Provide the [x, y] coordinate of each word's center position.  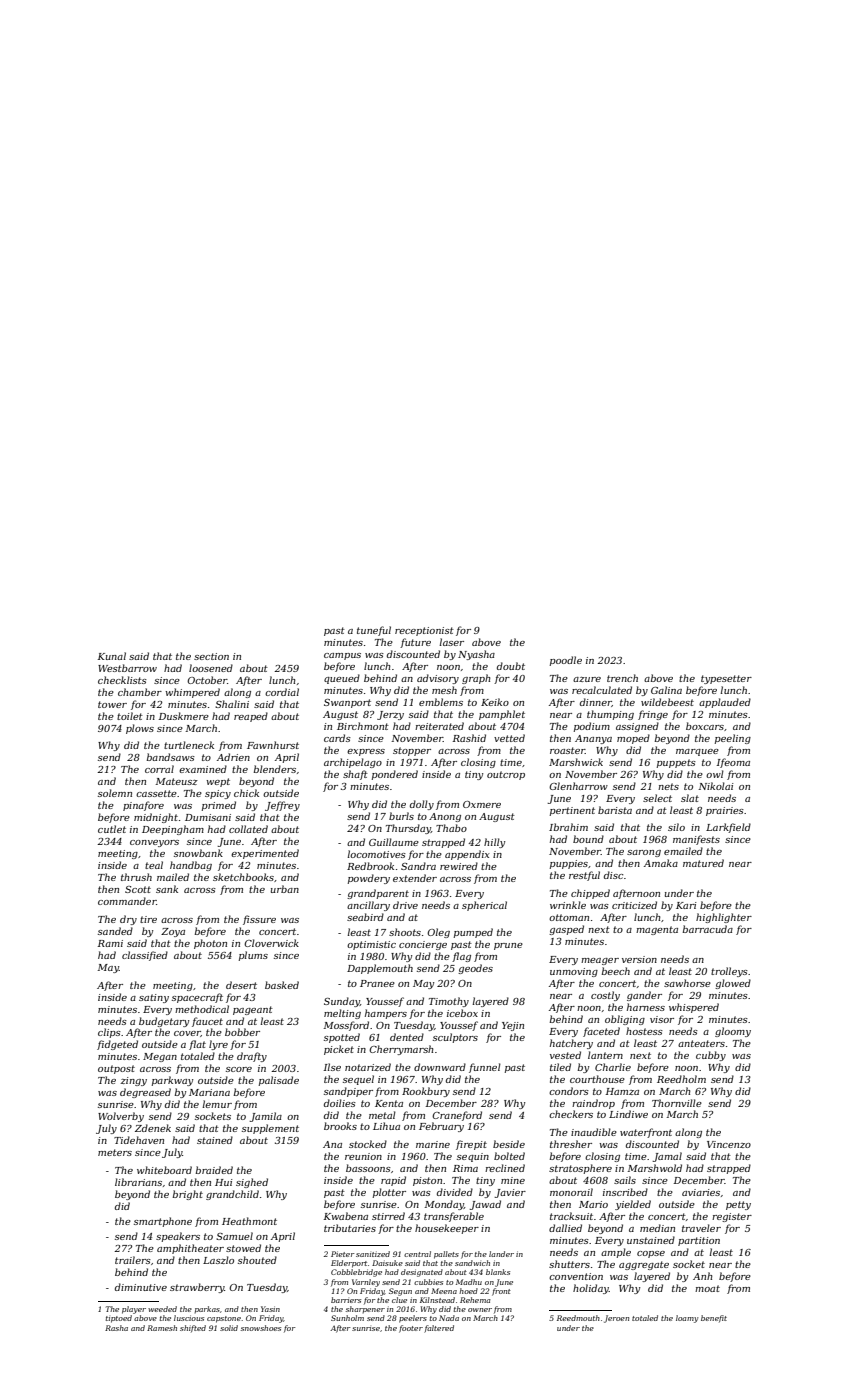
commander [127, 901]
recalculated [602, 690]
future [415, 643]
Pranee [377, 983]
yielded [633, 1205]
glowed [733, 984]
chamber [140, 692]
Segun [400, 1292]
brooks [340, 1126]
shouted [257, 1260]
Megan [160, 1057]
